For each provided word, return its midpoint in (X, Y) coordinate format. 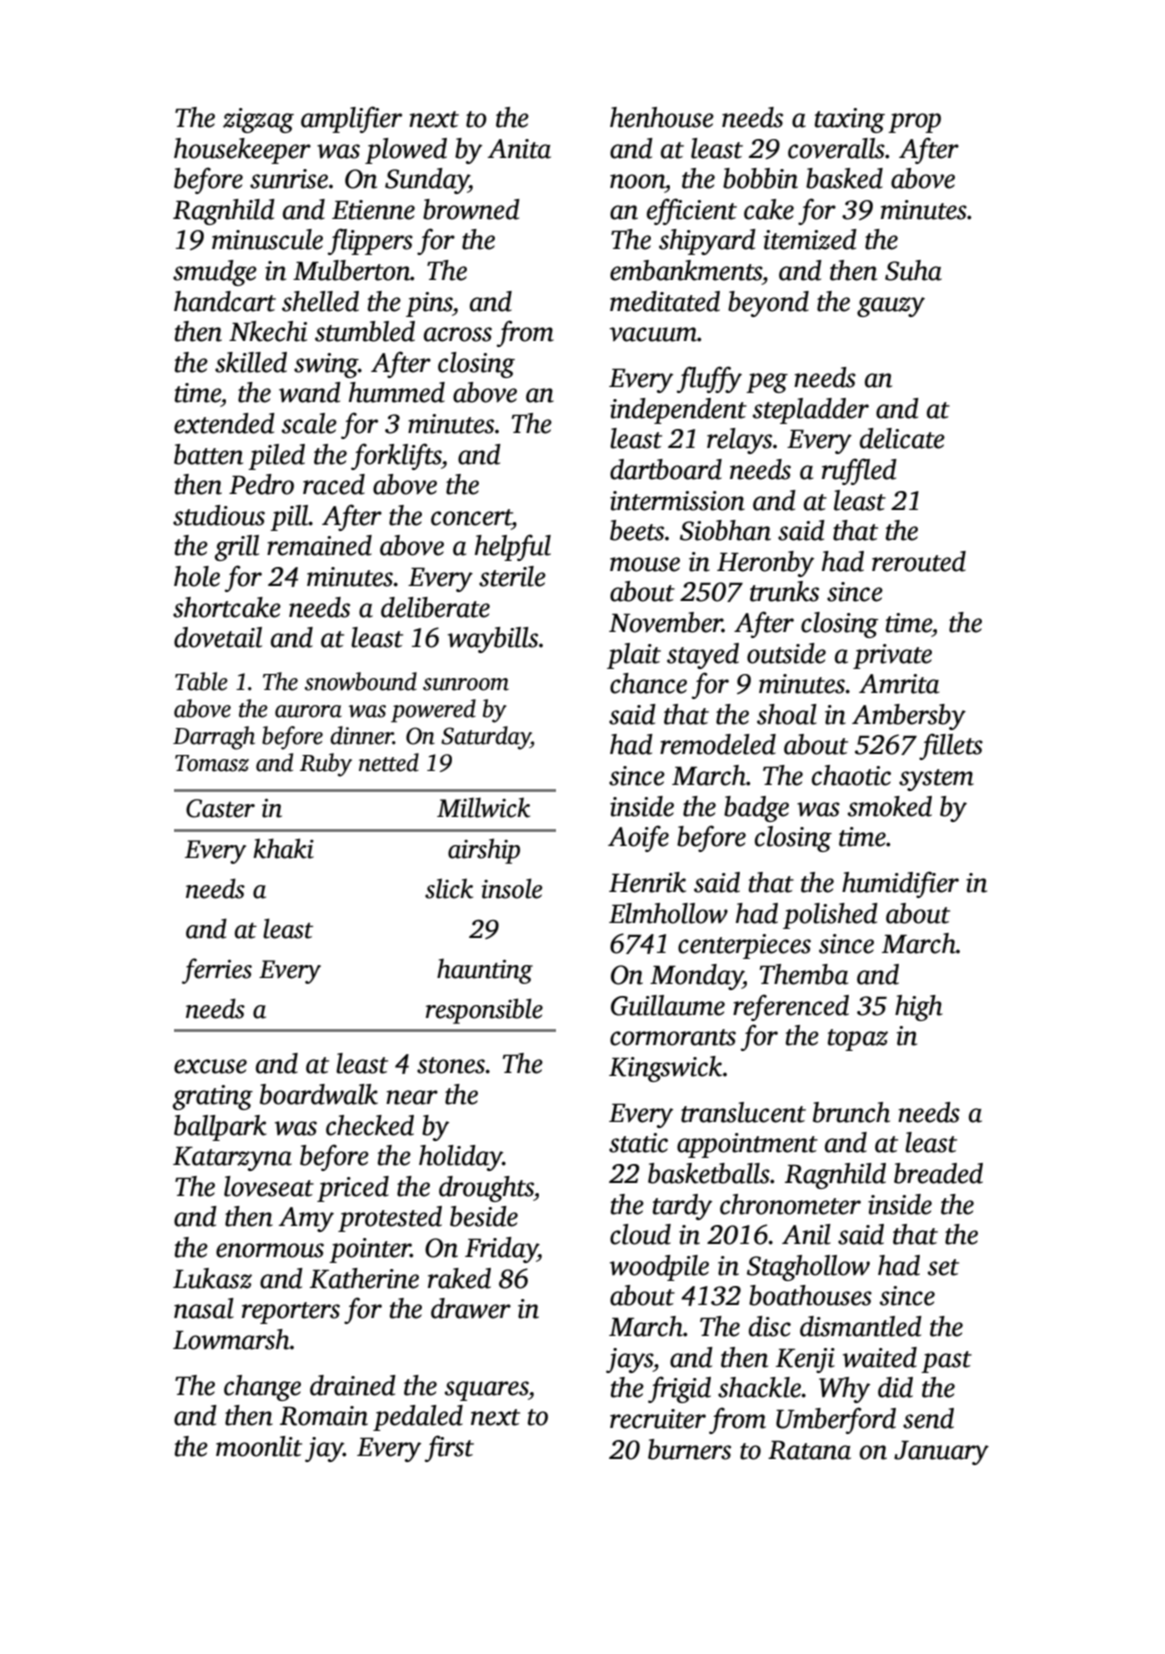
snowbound (361, 681)
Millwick (483, 807)
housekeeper (242, 151)
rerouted (919, 561)
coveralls (836, 148)
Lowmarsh (231, 1339)
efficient (692, 211)
